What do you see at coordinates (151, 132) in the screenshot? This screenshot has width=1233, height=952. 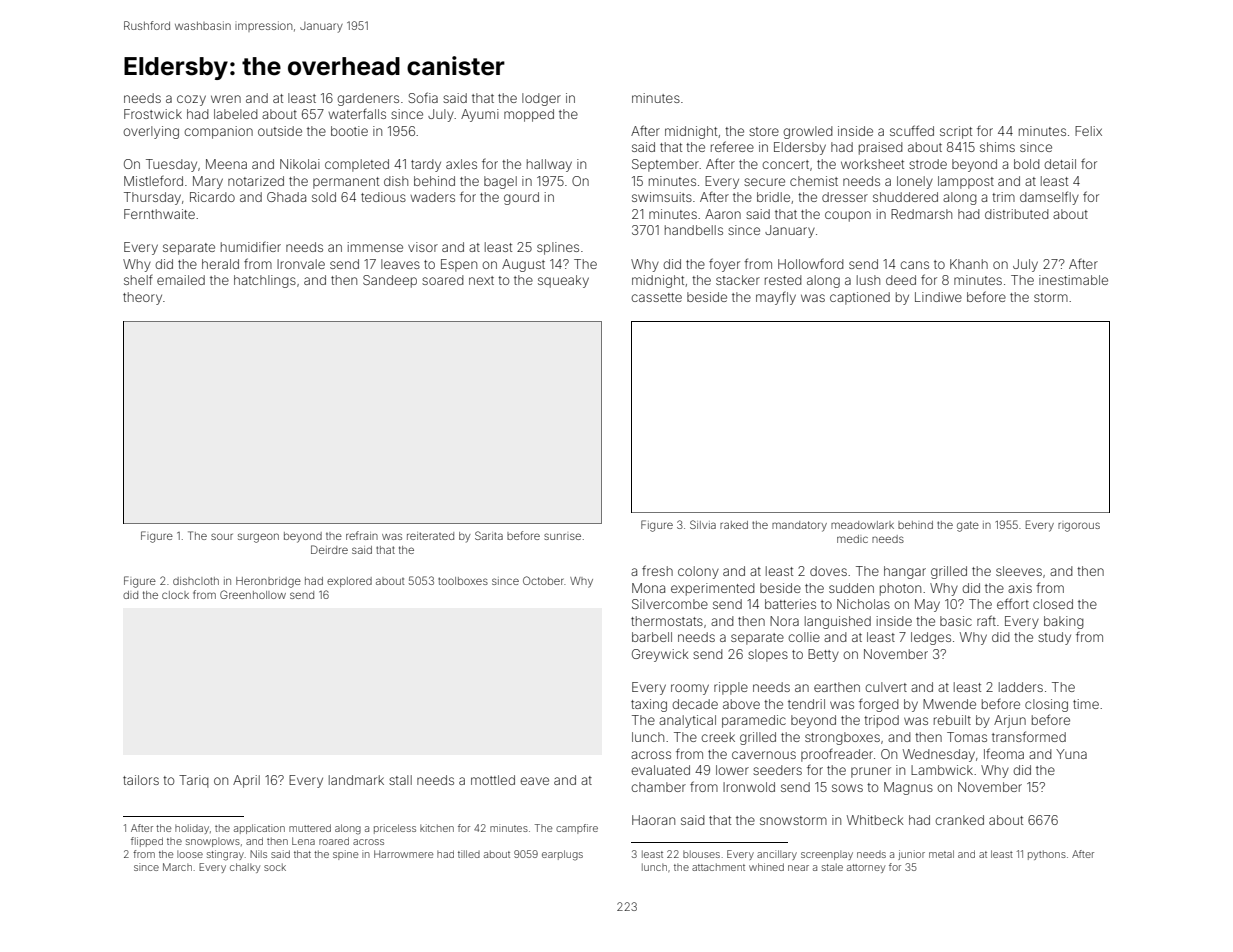 I see `overlying` at bounding box center [151, 132].
